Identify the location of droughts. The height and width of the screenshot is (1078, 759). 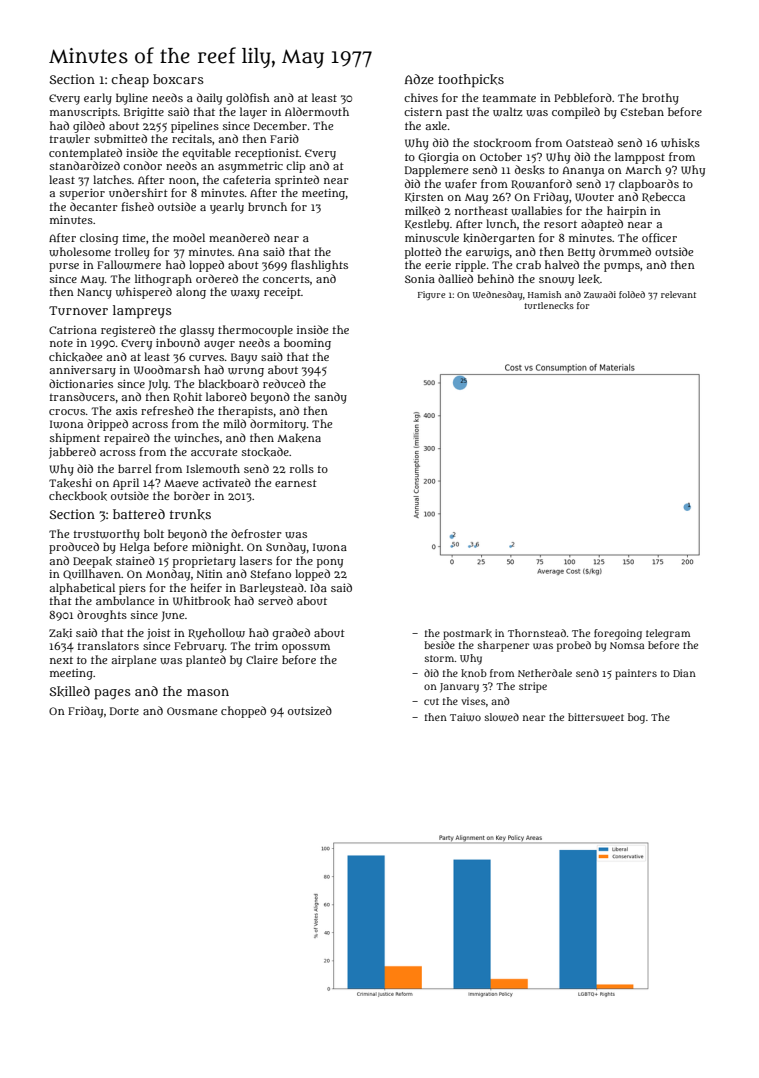
(102, 616).
